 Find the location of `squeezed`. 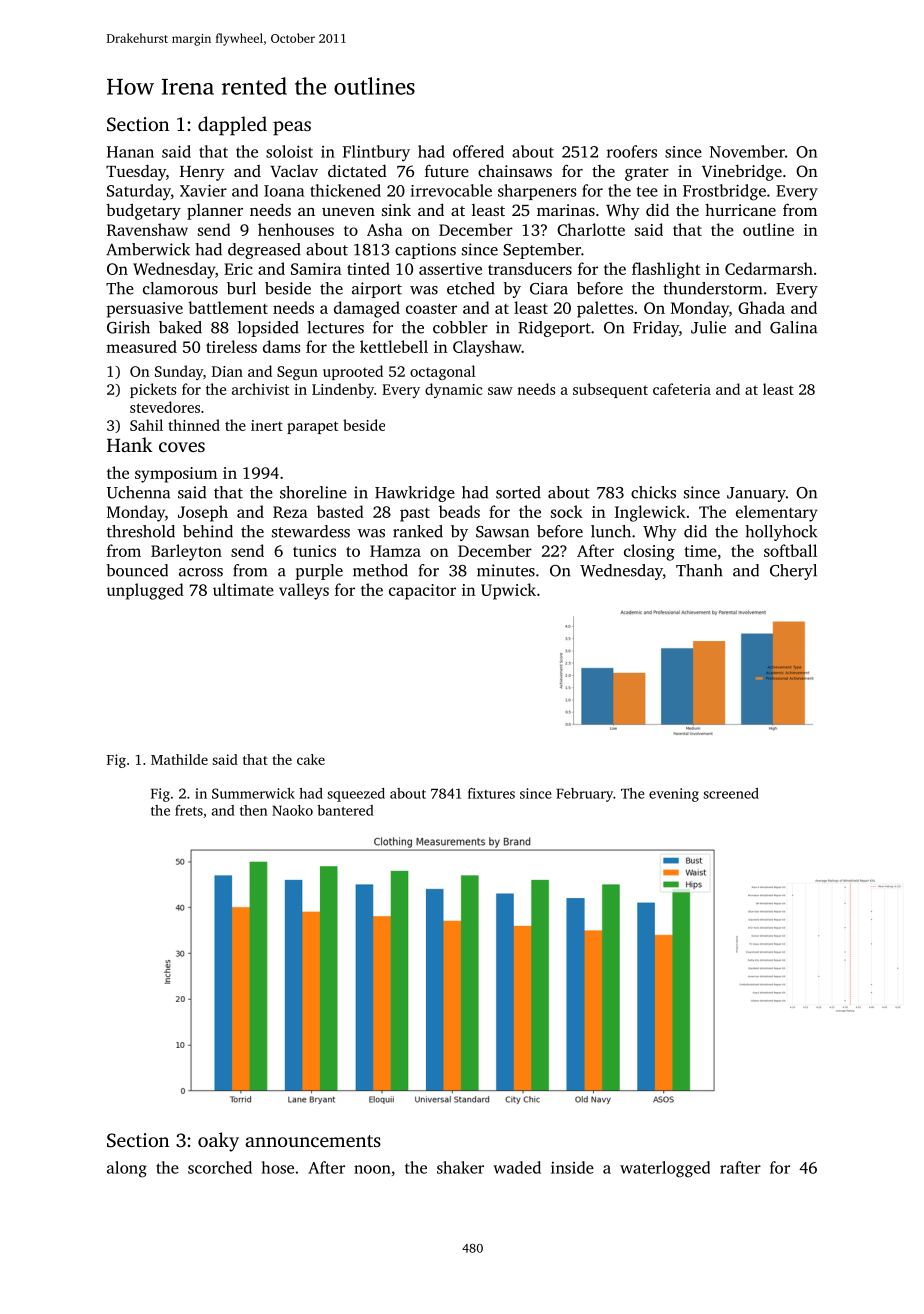

squeezed is located at coordinates (356, 795).
